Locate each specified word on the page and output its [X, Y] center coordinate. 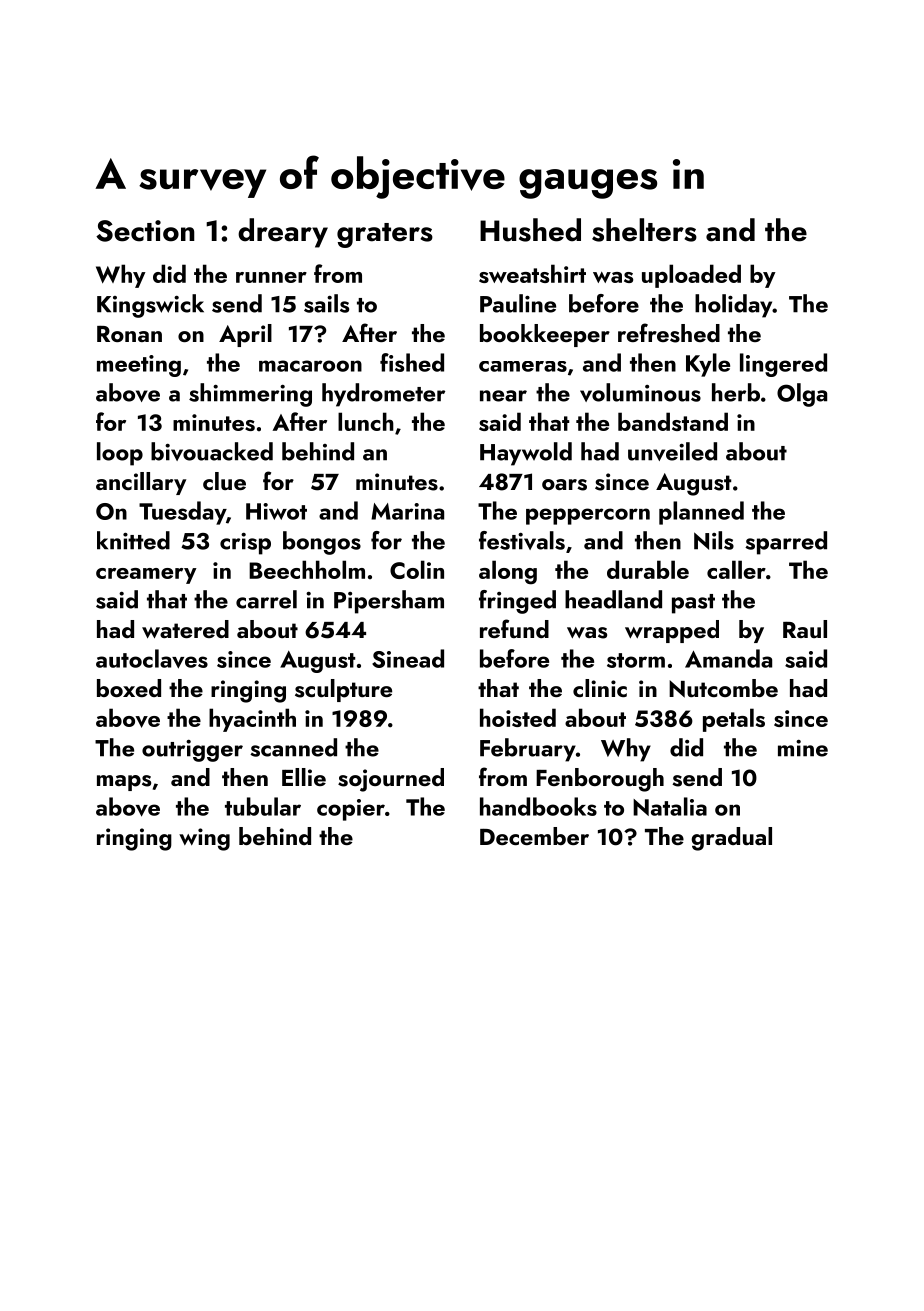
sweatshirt [532, 273]
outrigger [192, 751]
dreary [283, 233]
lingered [783, 365]
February [528, 750]
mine [803, 748]
